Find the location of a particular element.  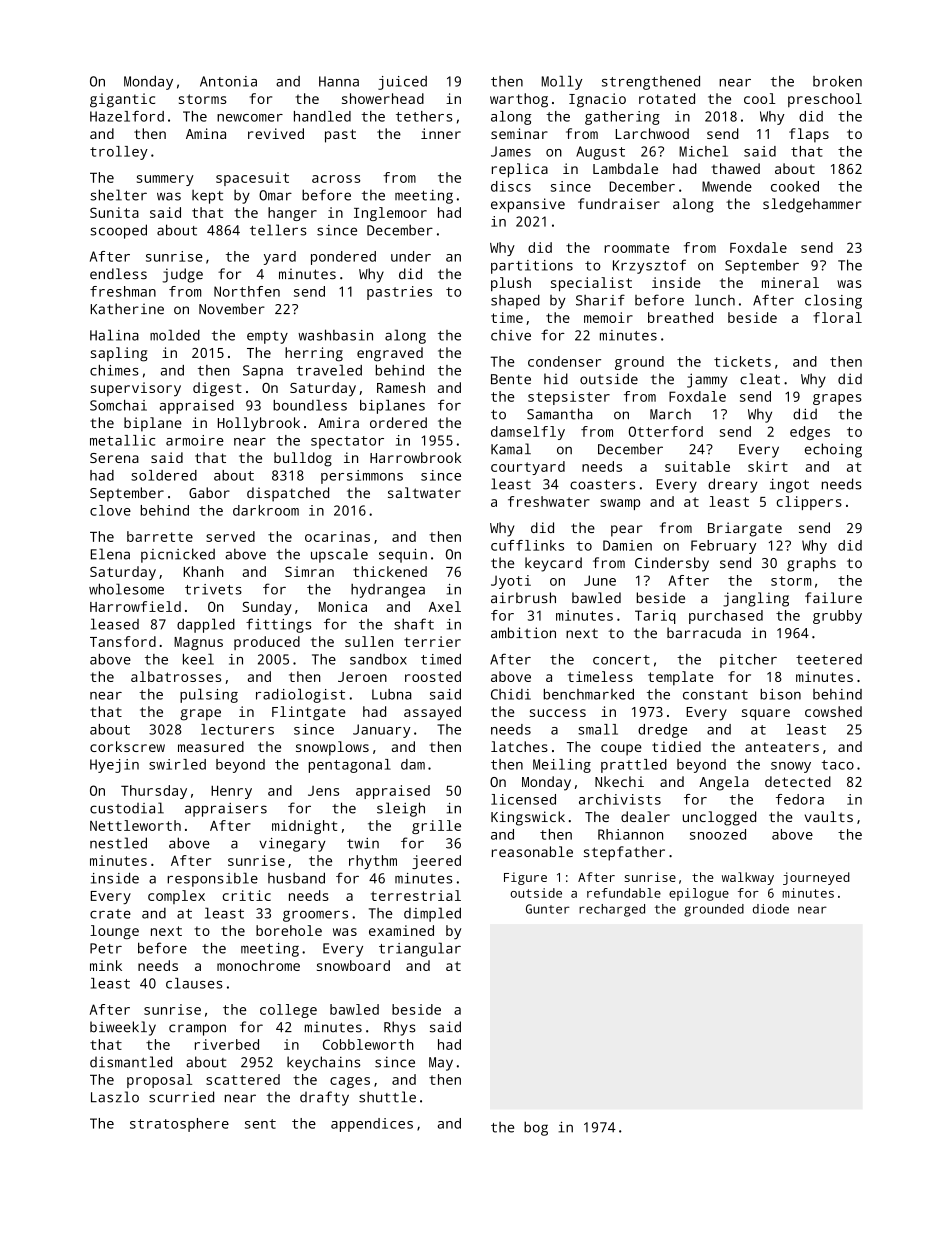

coasters is located at coordinates (602, 485).
